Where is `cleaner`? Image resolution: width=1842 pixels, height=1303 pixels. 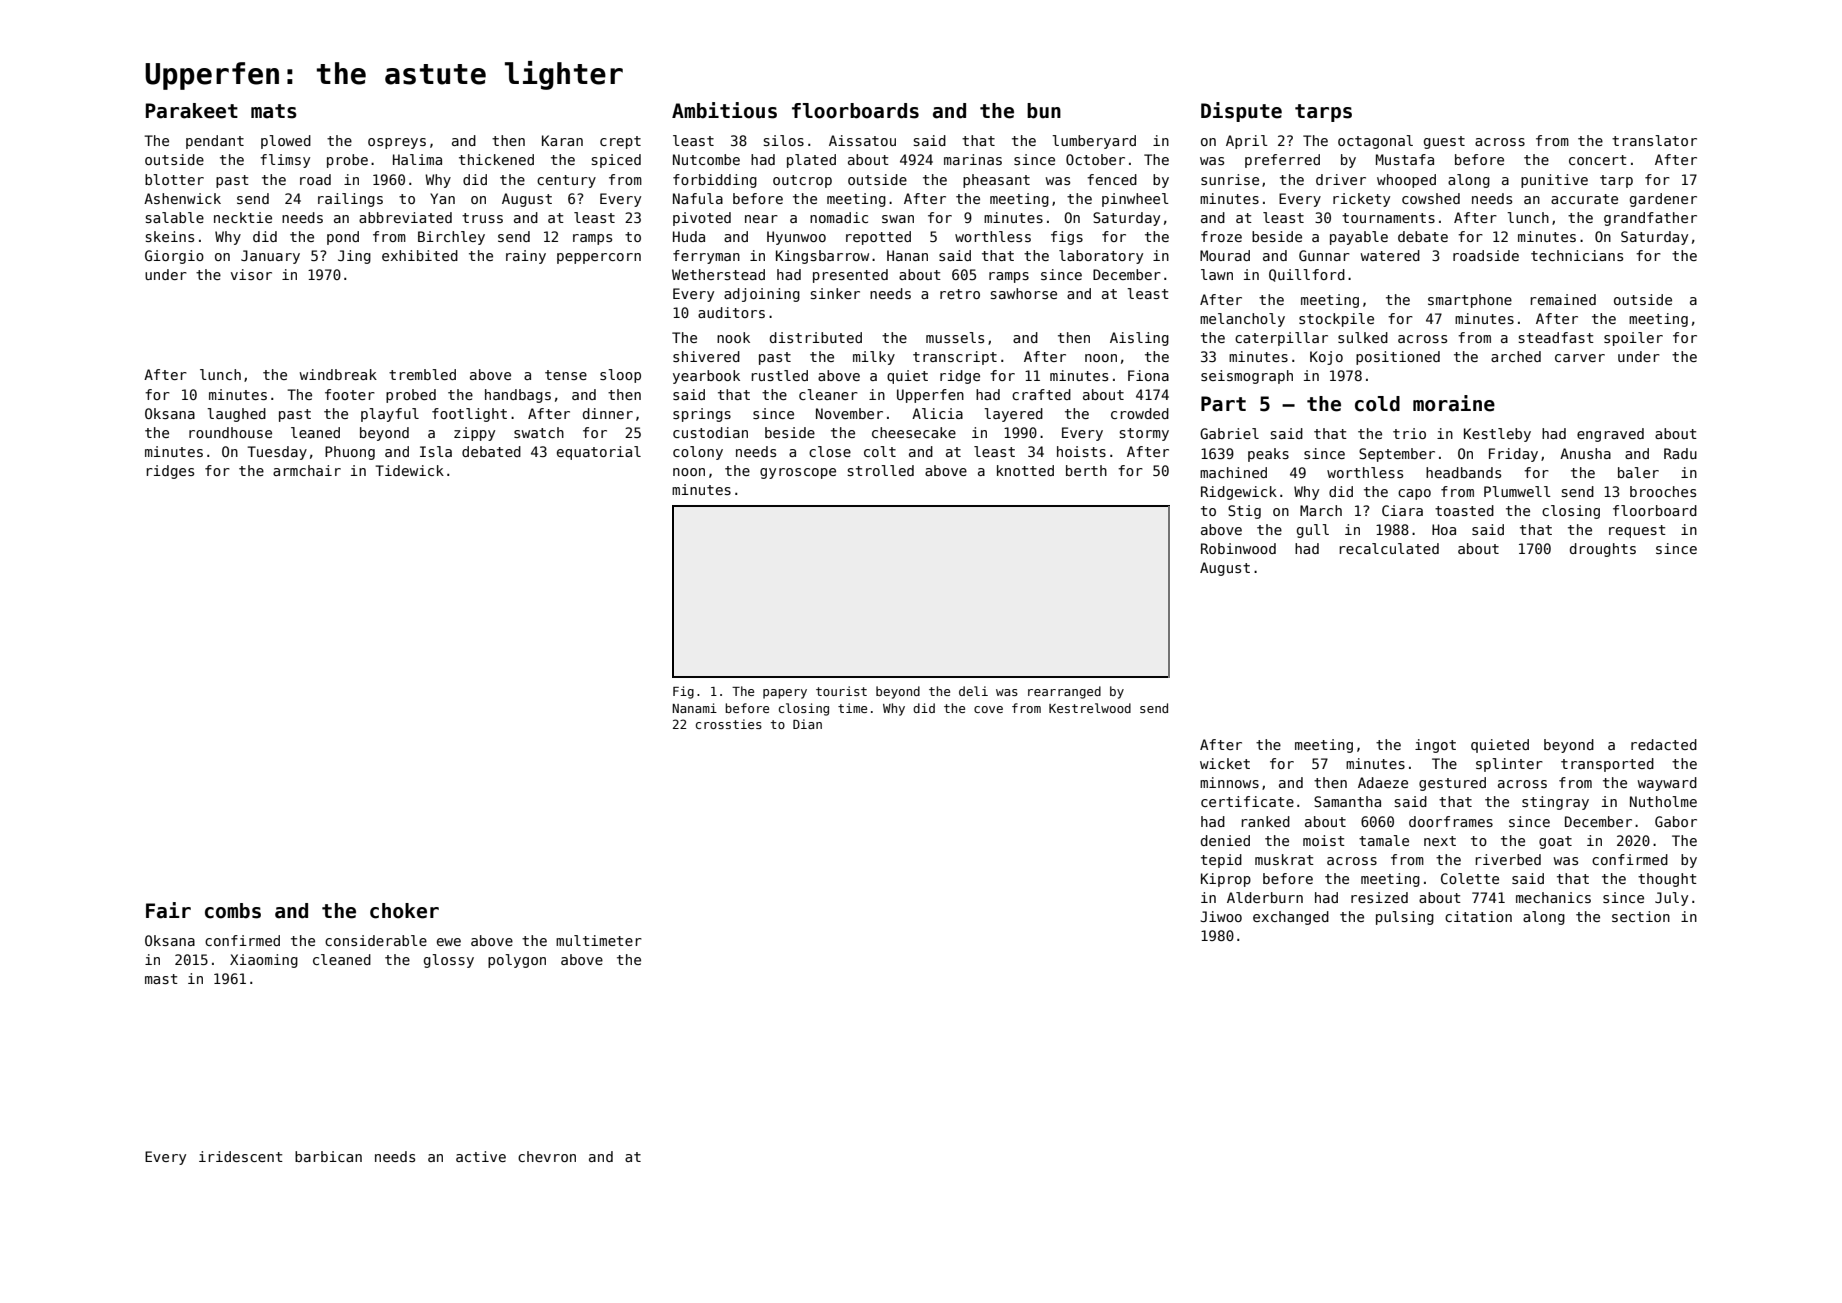 cleaner is located at coordinates (828, 394).
